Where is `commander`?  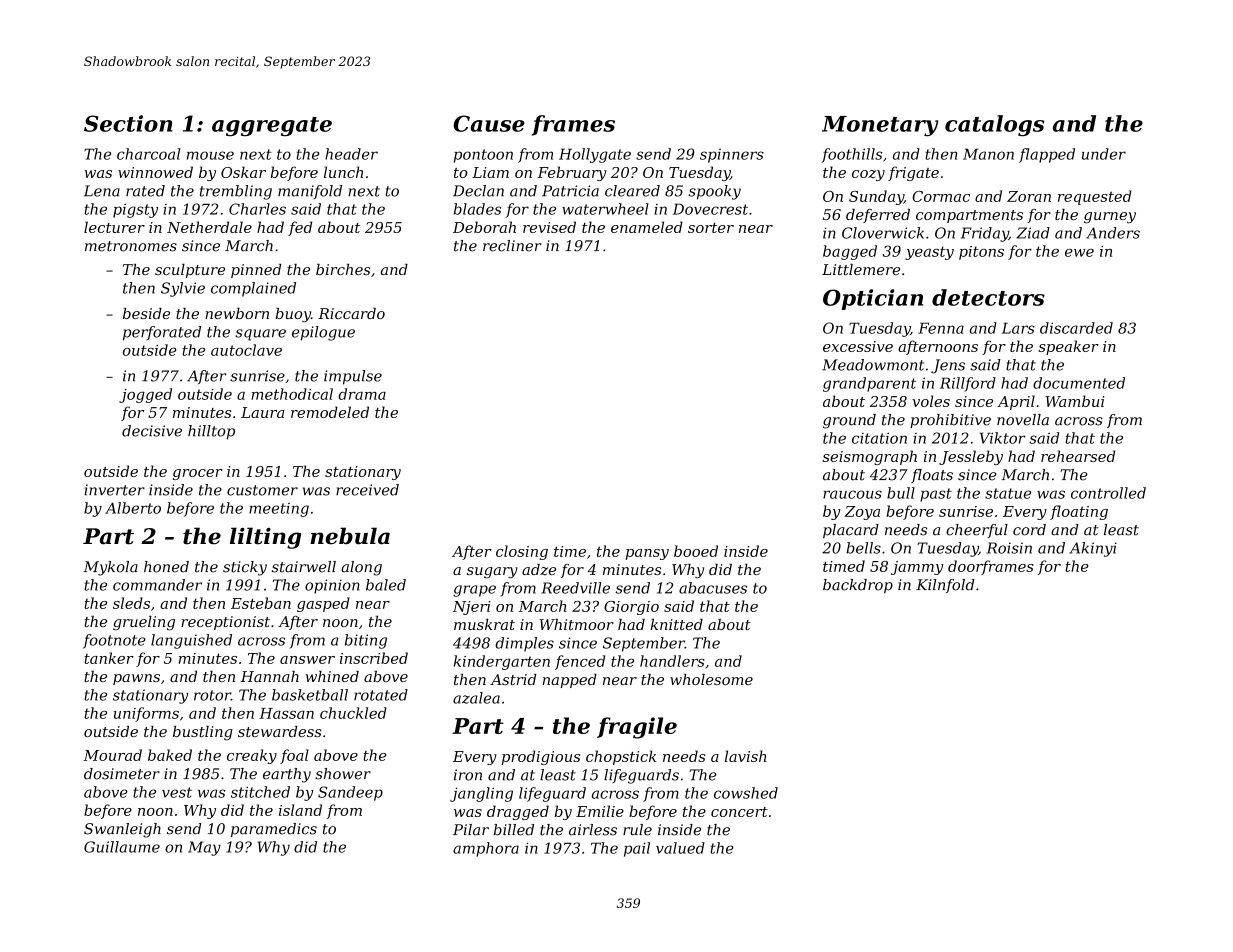
commander is located at coordinates (157, 585).
